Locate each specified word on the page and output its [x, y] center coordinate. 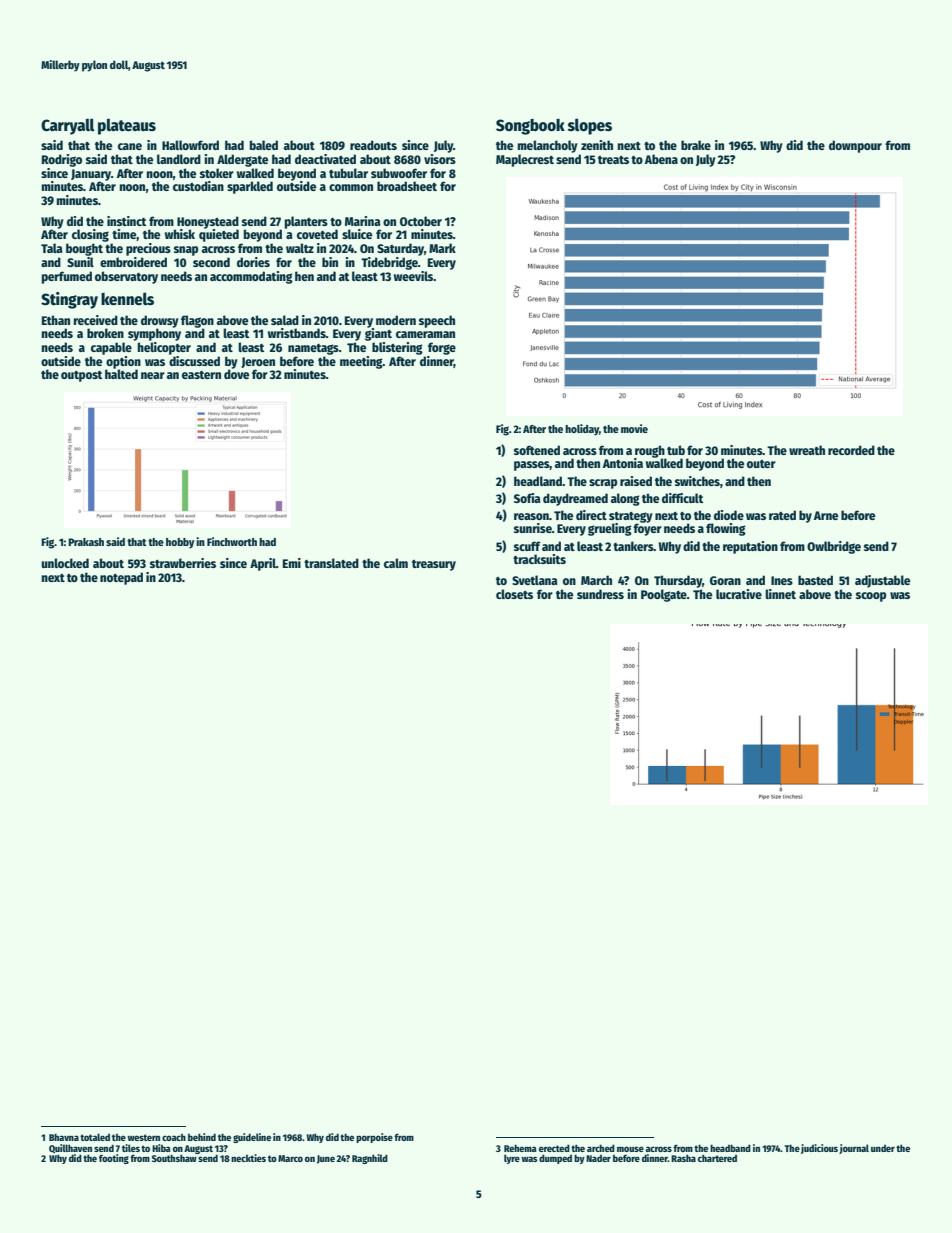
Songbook [530, 127]
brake [696, 145]
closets [514, 594]
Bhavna [64, 1137]
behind [202, 1137]
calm [396, 563]
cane [130, 146]
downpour [855, 146]
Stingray [69, 300]
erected [554, 1148]
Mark [442, 248]
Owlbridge [834, 547]
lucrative [739, 594]
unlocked [65, 563]
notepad [121, 578]
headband [730, 1148]
